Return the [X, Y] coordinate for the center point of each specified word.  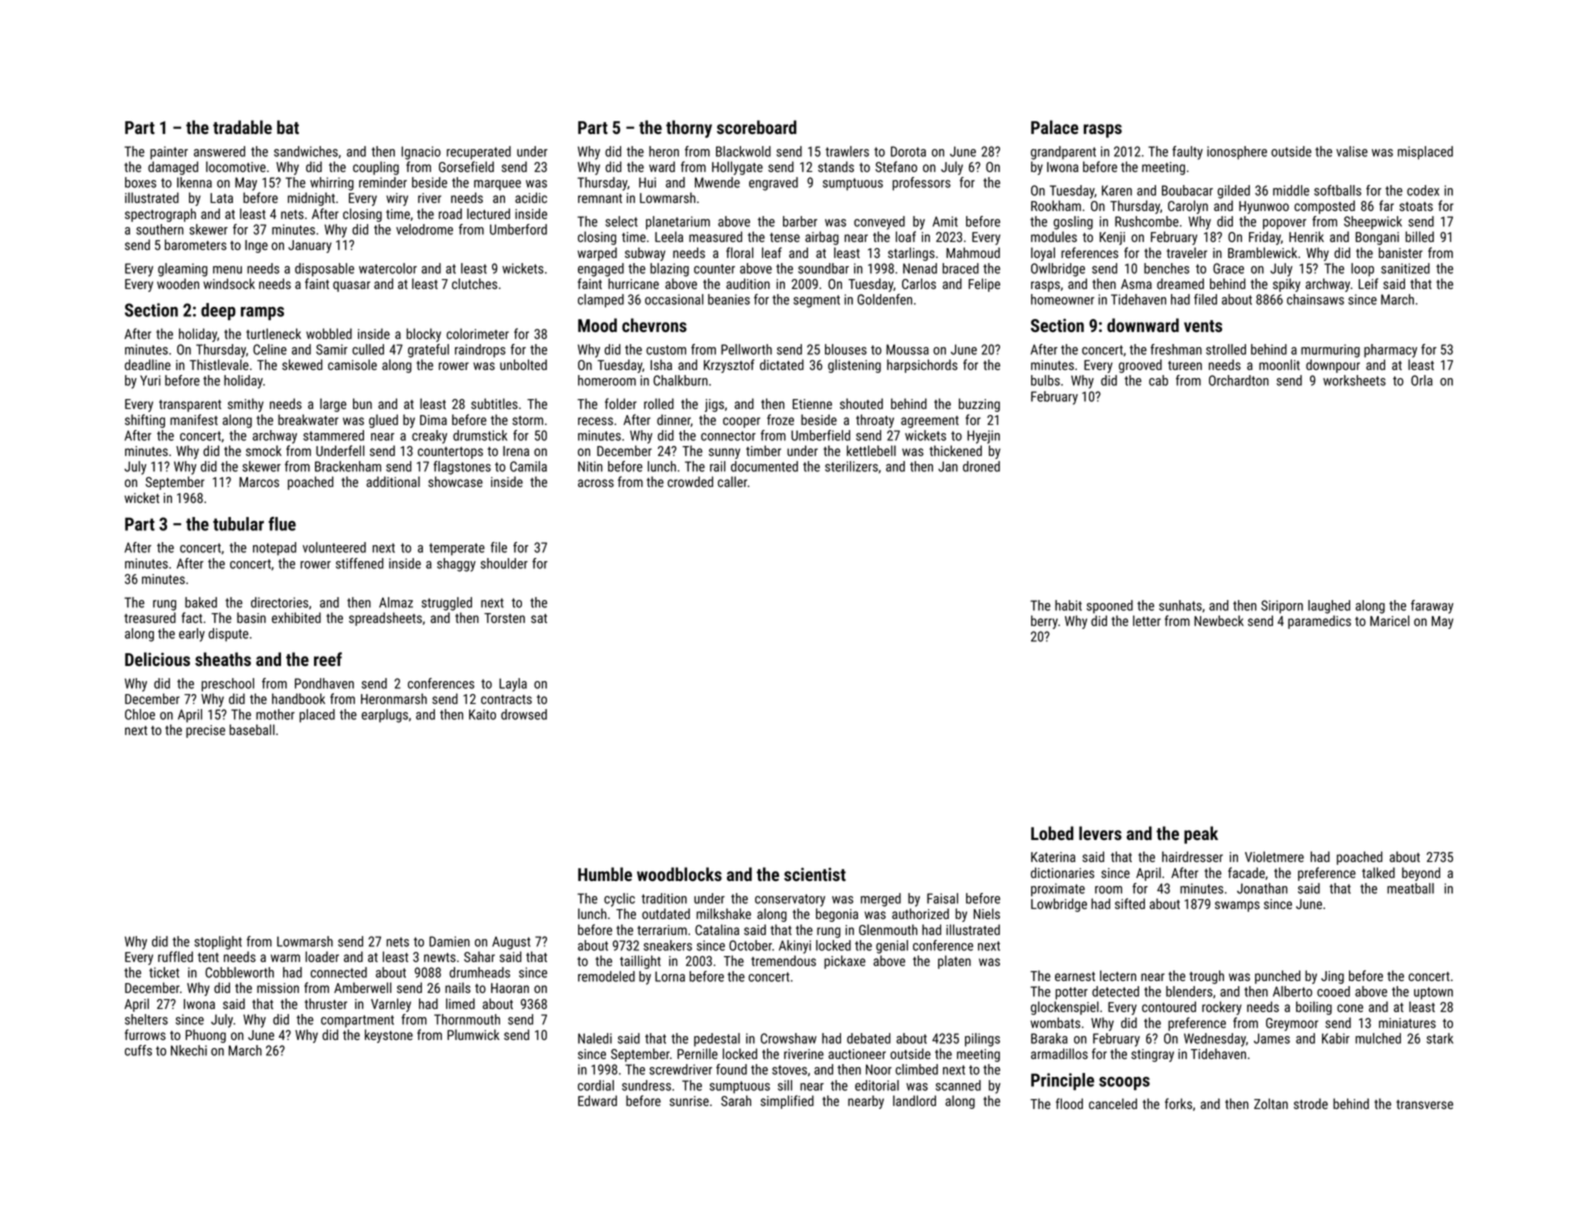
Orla [1422, 380]
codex [1423, 190]
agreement [930, 422]
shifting [145, 421]
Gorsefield [466, 166]
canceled [1113, 1103]
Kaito [482, 714]
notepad [274, 548]
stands [836, 166]
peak [1201, 835]
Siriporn [1282, 607]
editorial [877, 1085]
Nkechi [189, 1050]
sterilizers [851, 466]
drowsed [524, 714]
